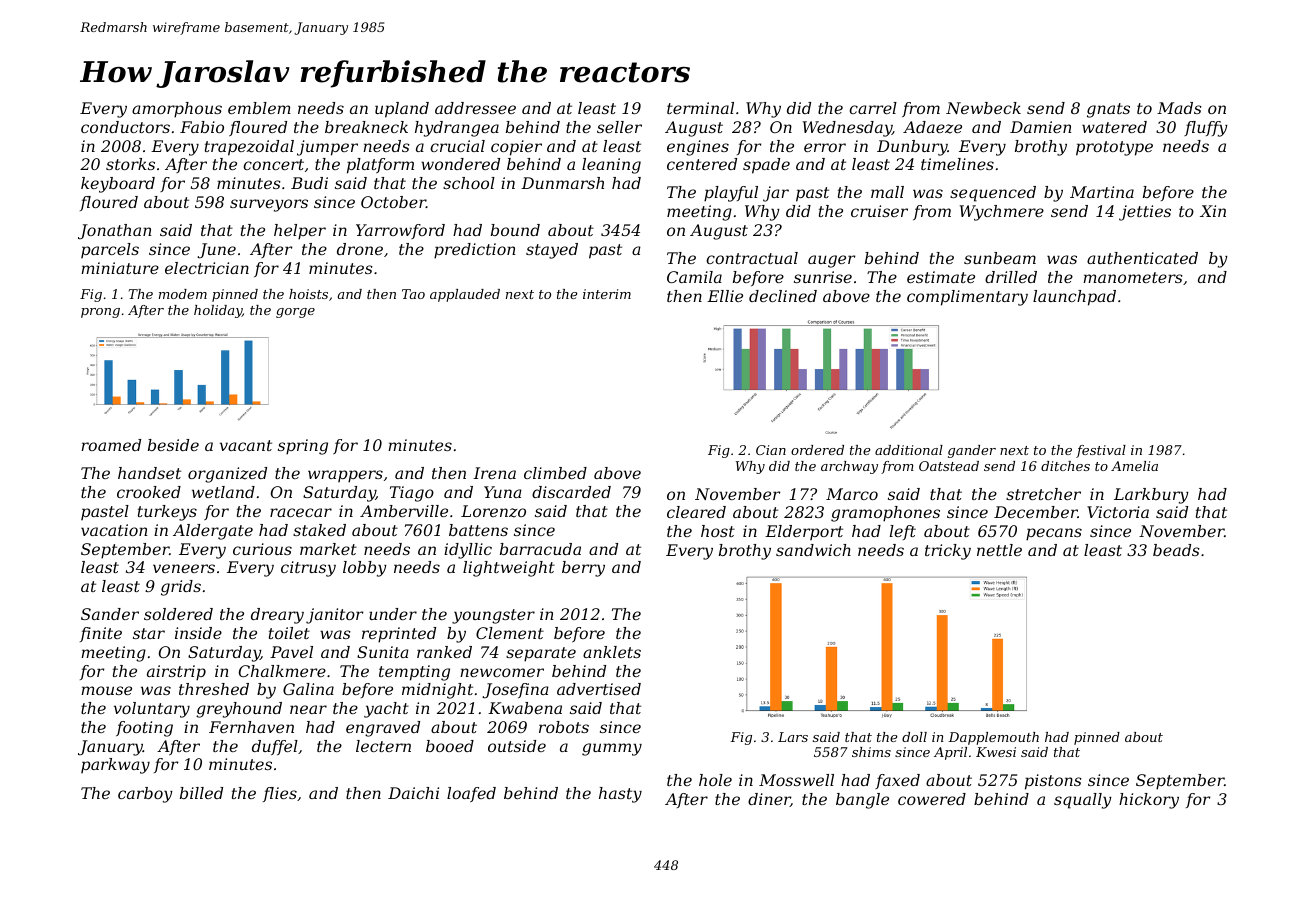 The image size is (1308, 924). I want to click on Dapplemouth, so click(993, 738).
